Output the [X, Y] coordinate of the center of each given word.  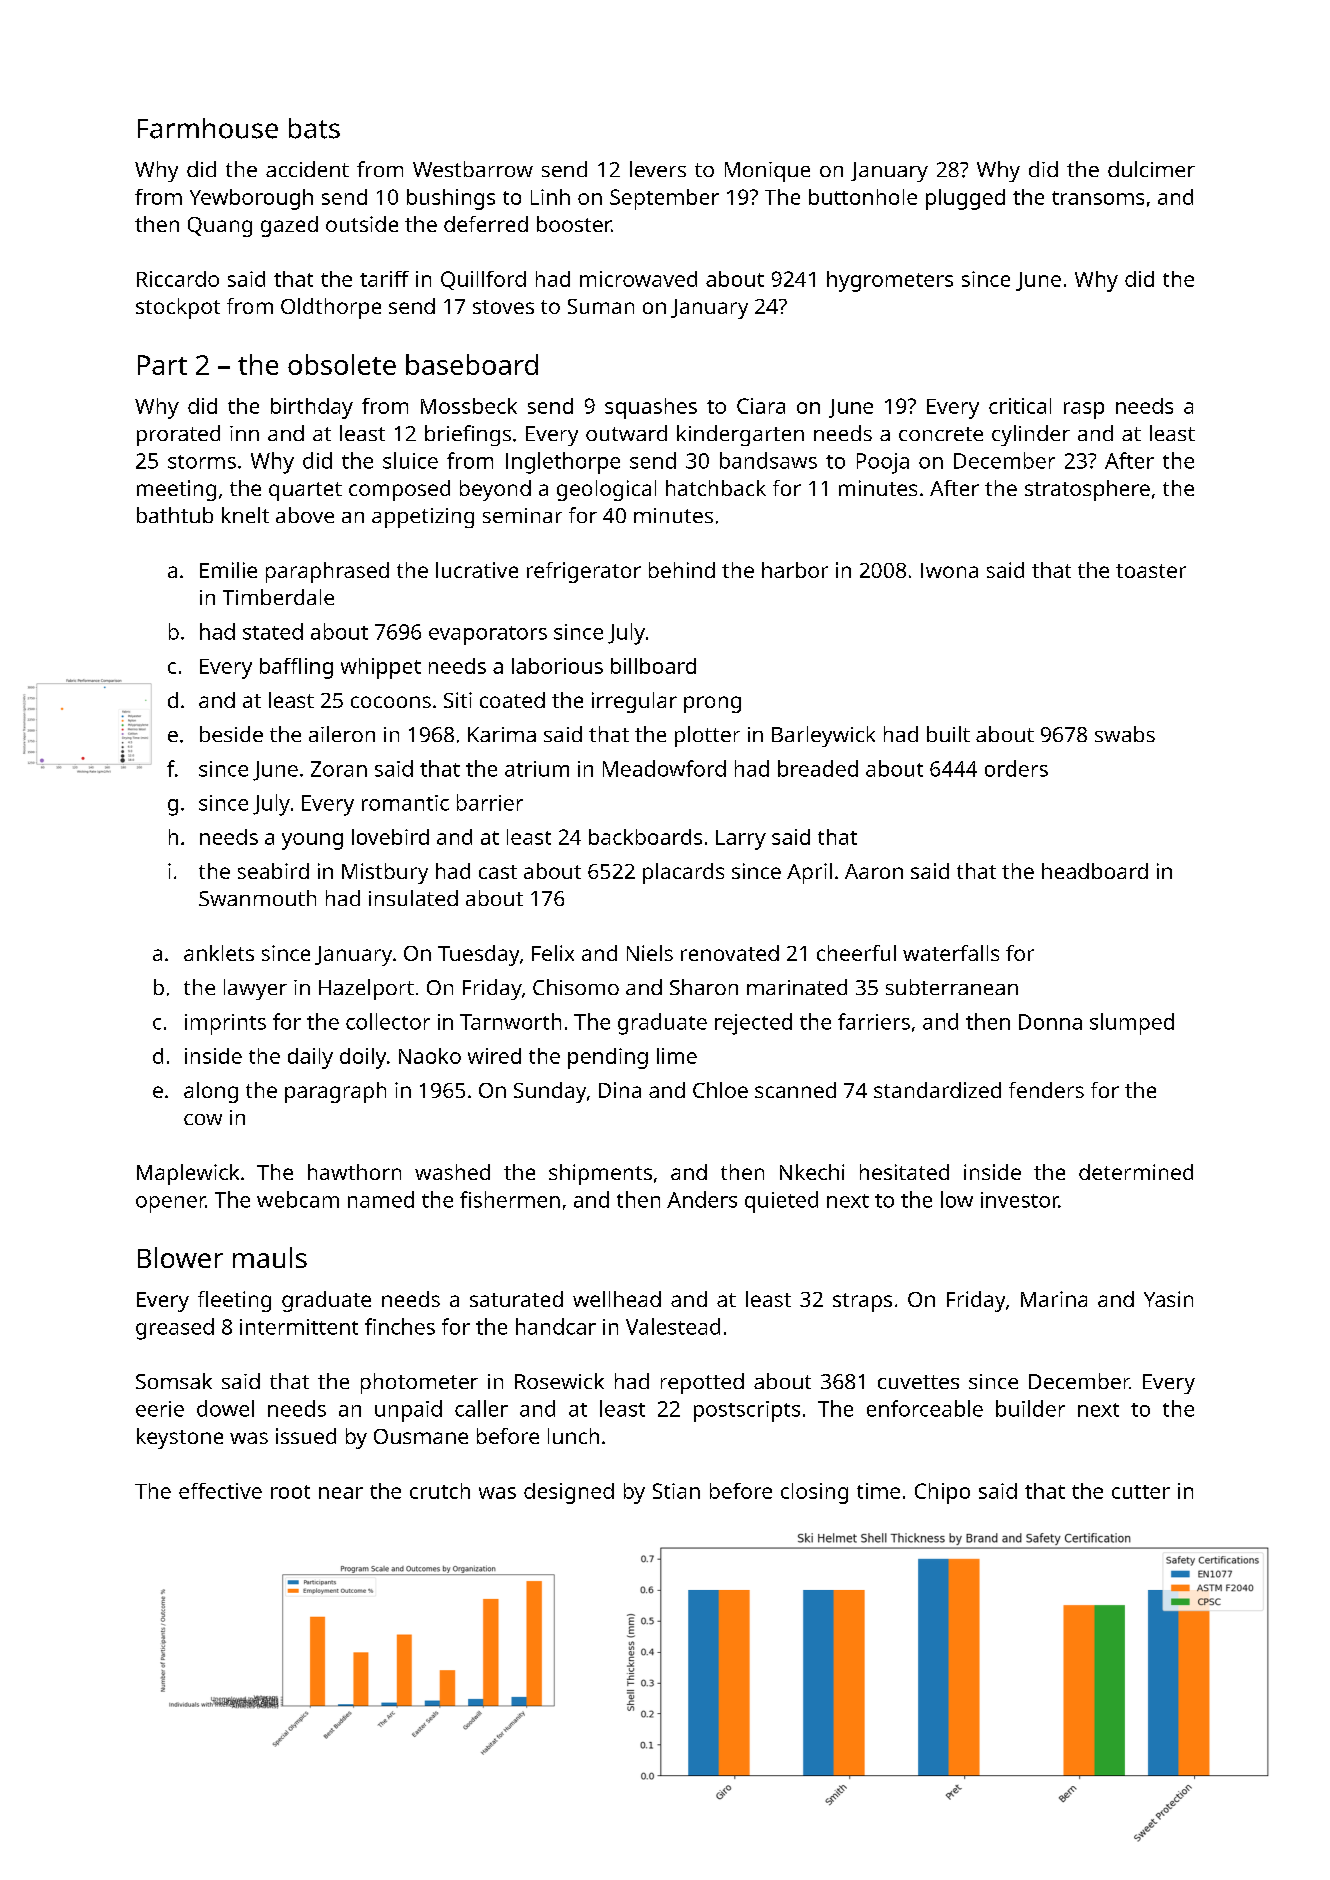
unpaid [408, 1411]
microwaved [638, 279]
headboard [1095, 871]
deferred [486, 224]
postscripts [747, 1411]
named [381, 1199]
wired [494, 1056]
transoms [1098, 198]
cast [498, 872]
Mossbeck [469, 406]
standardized [937, 1090]
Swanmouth [257, 898]
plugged [965, 199]
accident [307, 169]
